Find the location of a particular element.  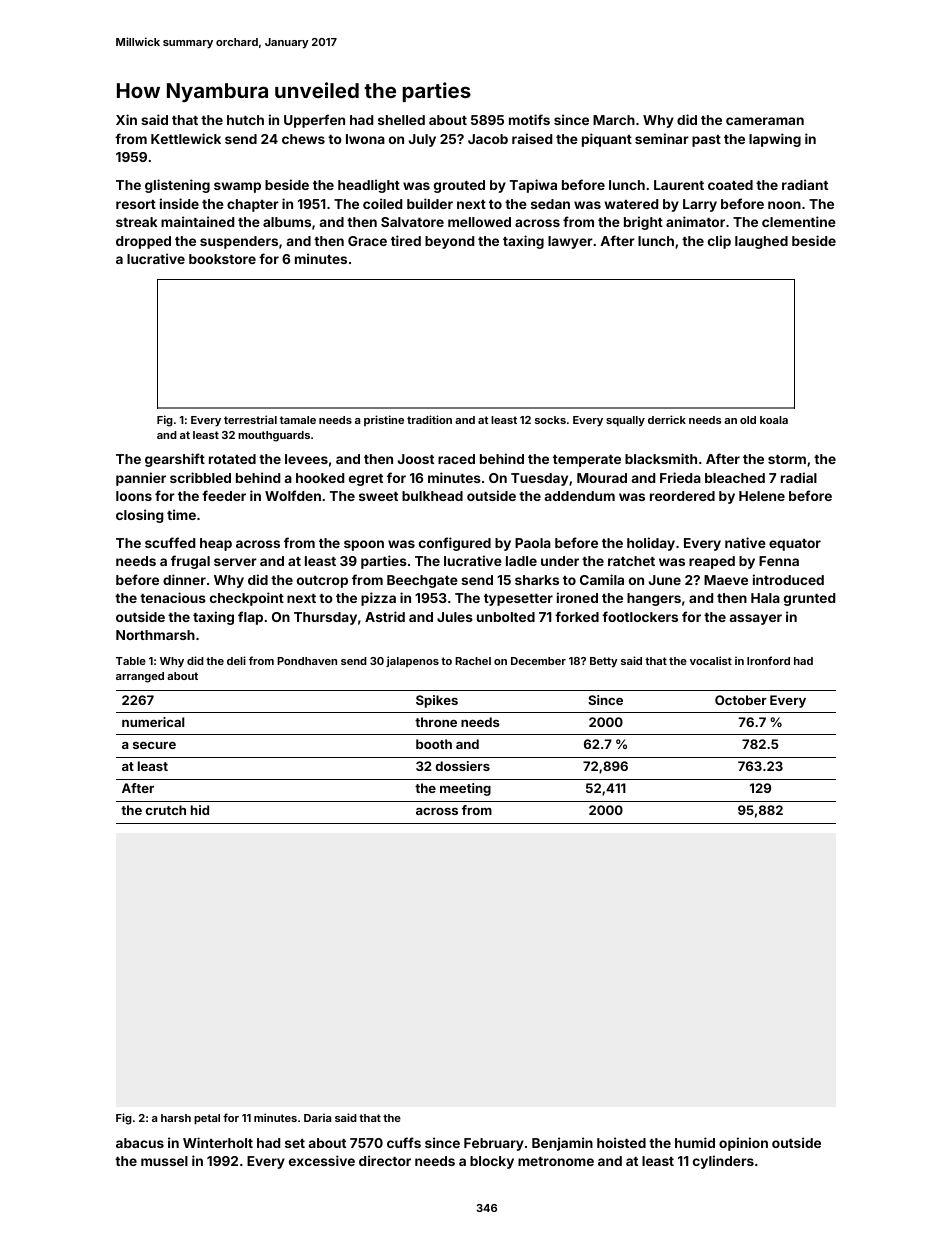

grunted is located at coordinates (809, 599).
